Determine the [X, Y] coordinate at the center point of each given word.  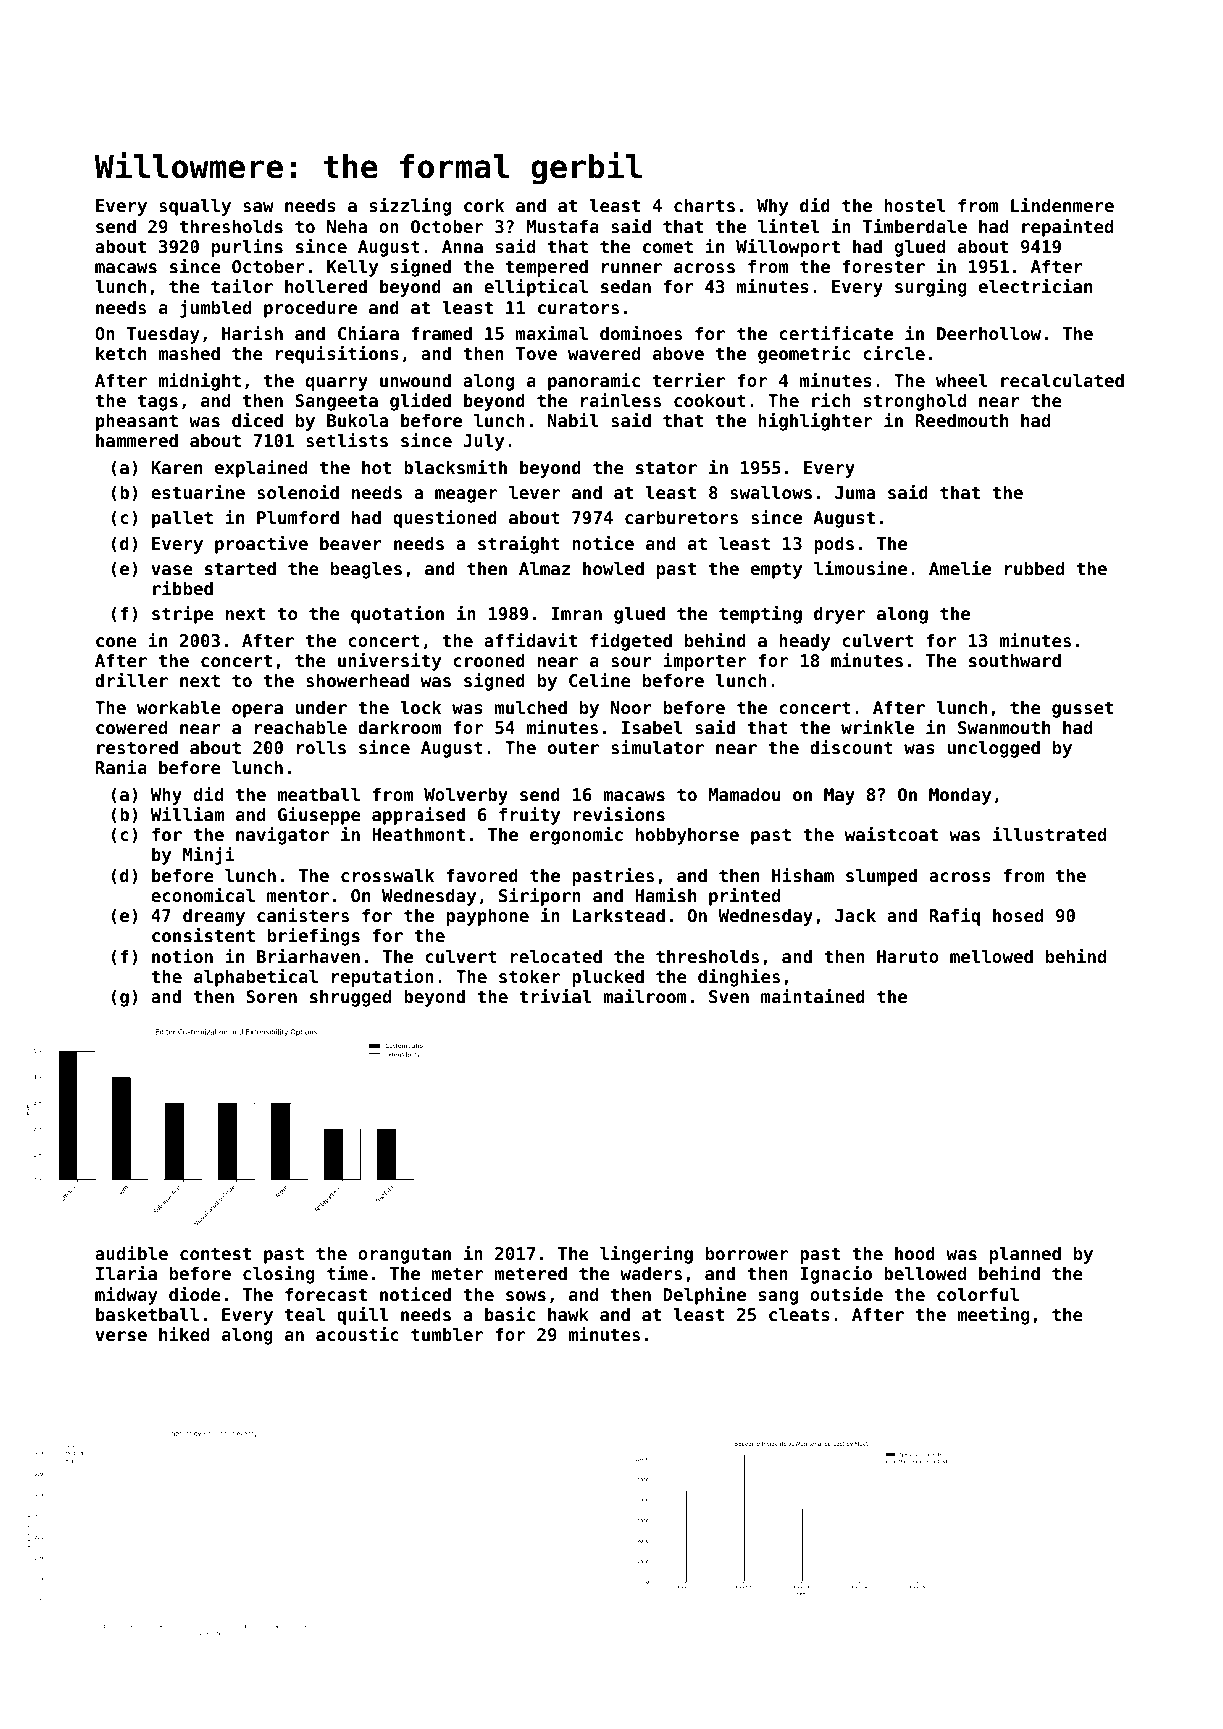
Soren [271, 996]
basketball [147, 1314]
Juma [855, 492]
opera [257, 711]
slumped [881, 877]
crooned [489, 660]
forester [883, 266]
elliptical [536, 288]
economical [203, 895]
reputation [383, 978]
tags [158, 402]
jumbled [215, 309]
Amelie [960, 568]
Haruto [908, 956]
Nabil [573, 420]
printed [744, 897]
